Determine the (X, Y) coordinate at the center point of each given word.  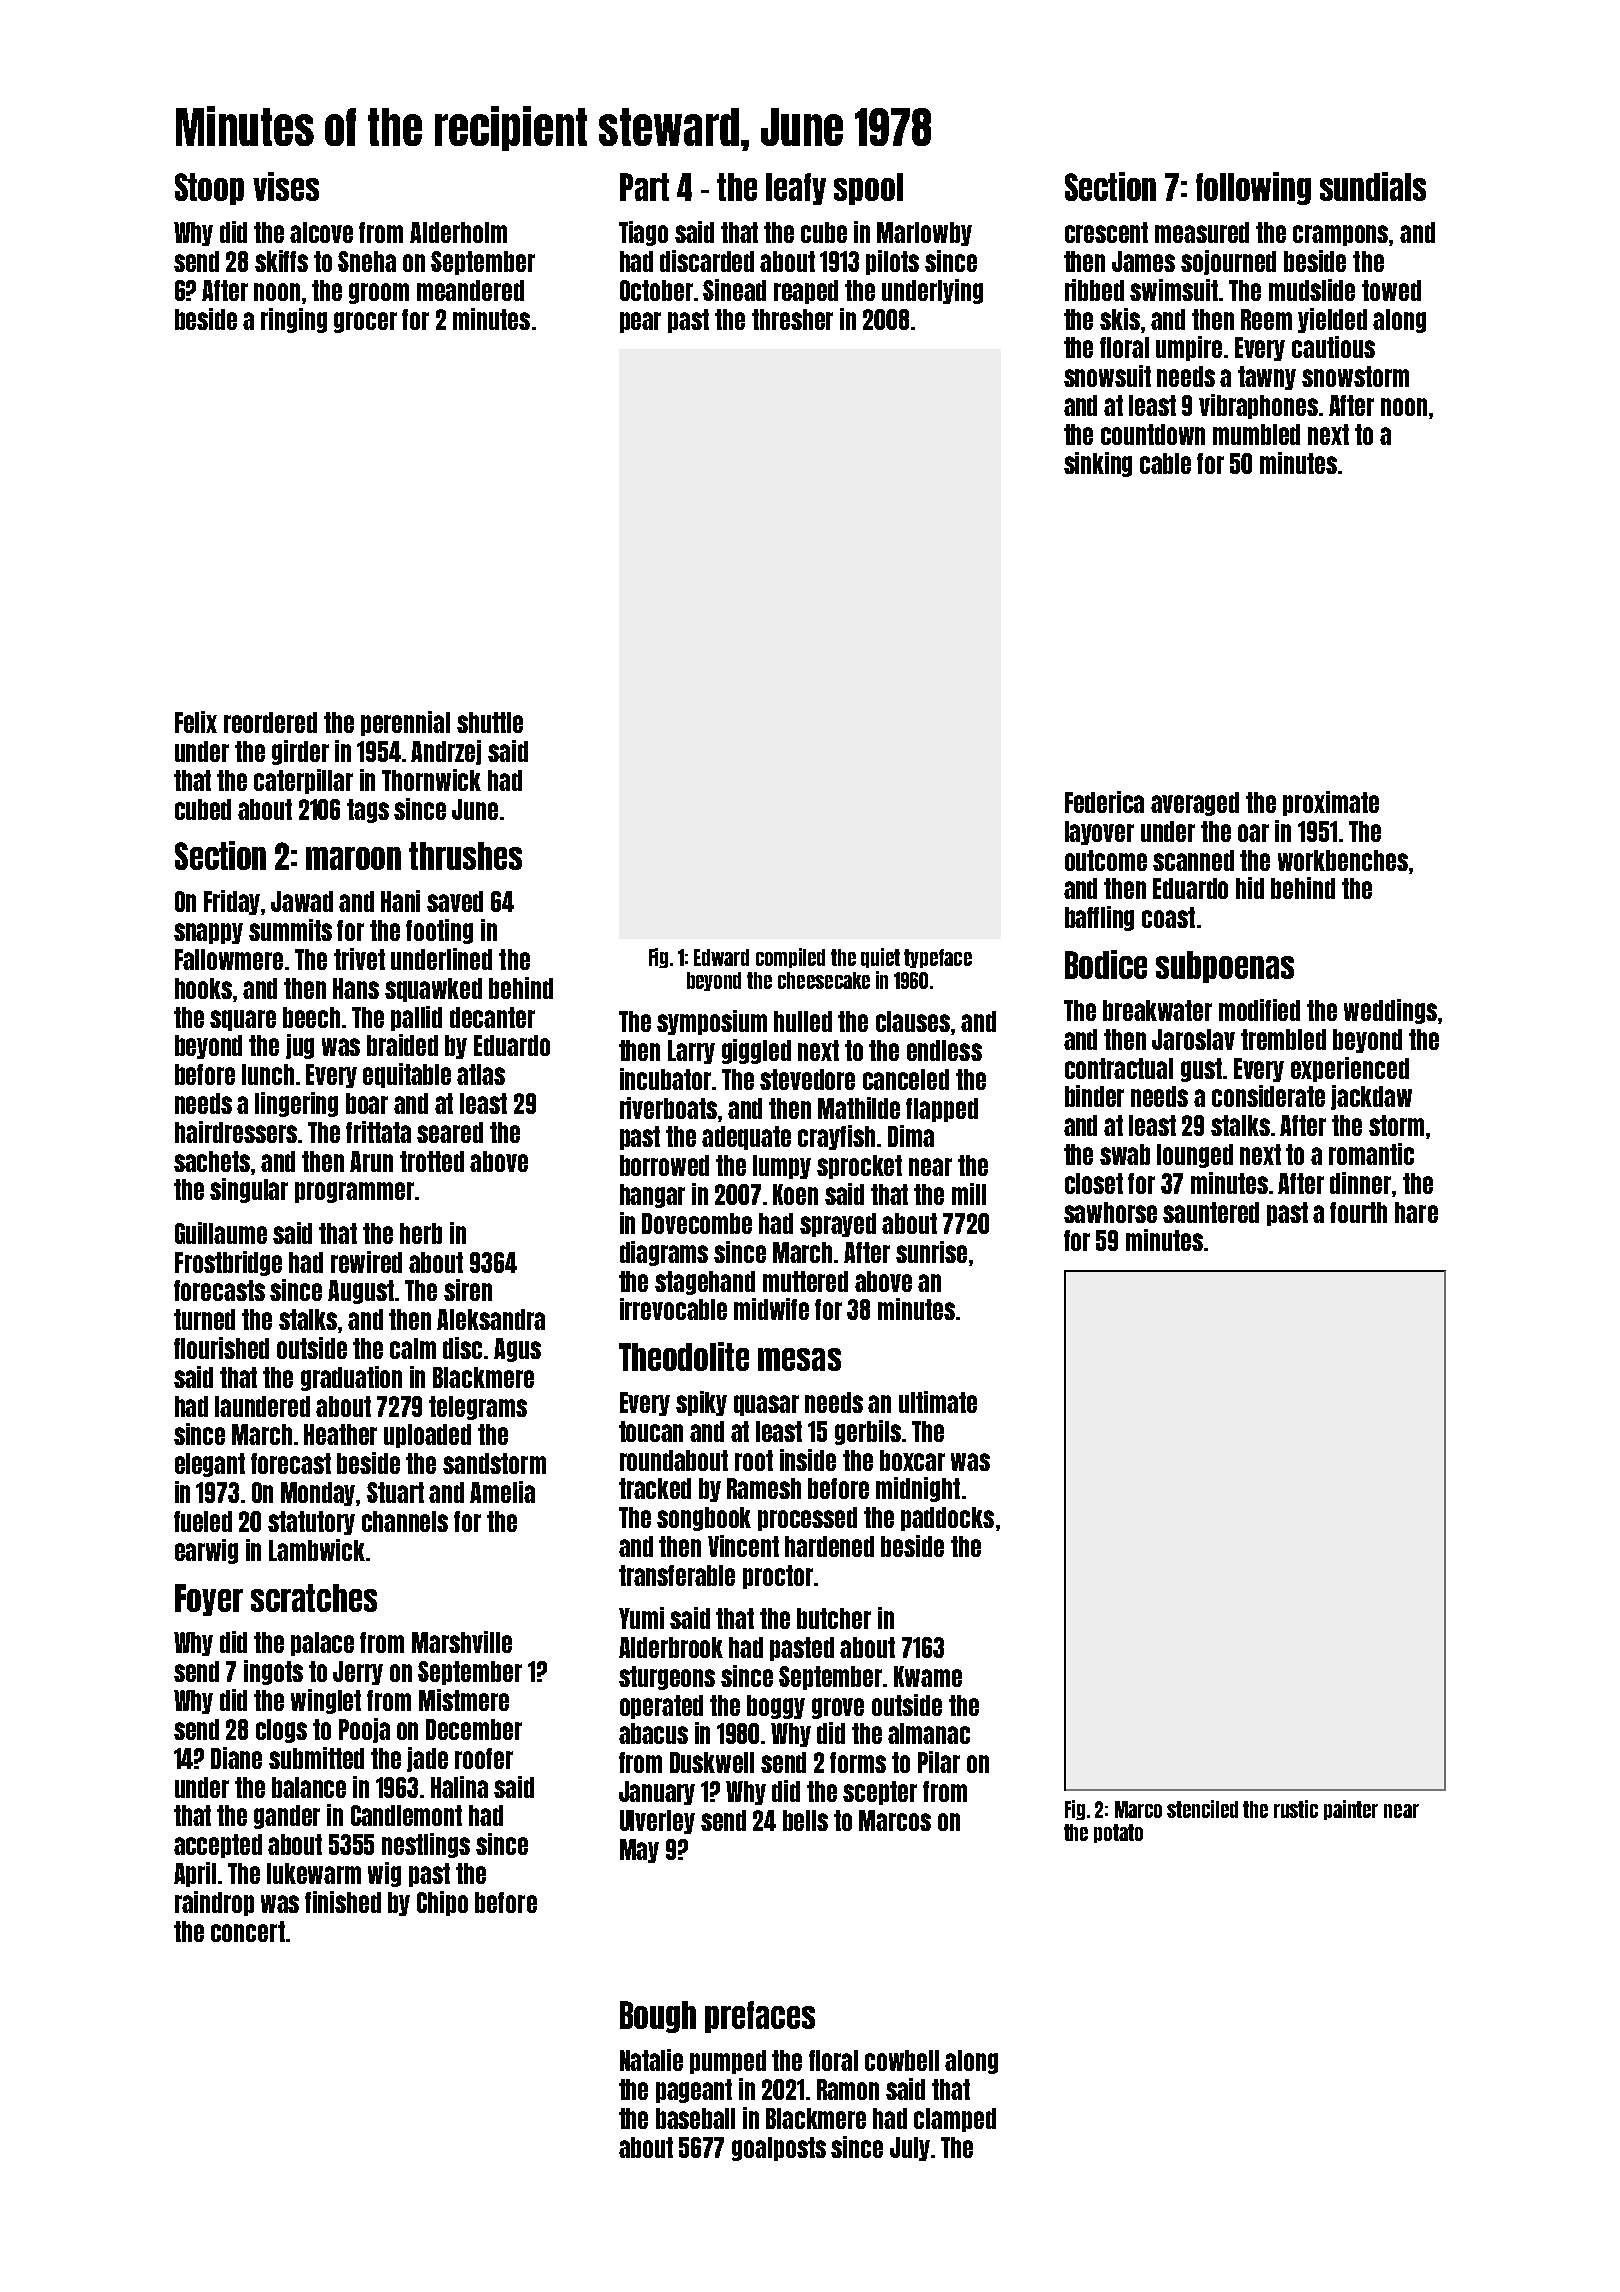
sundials (1373, 186)
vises (286, 186)
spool (868, 189)
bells (805, 1820)
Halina (459, 1787)
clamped (955, 2120)
